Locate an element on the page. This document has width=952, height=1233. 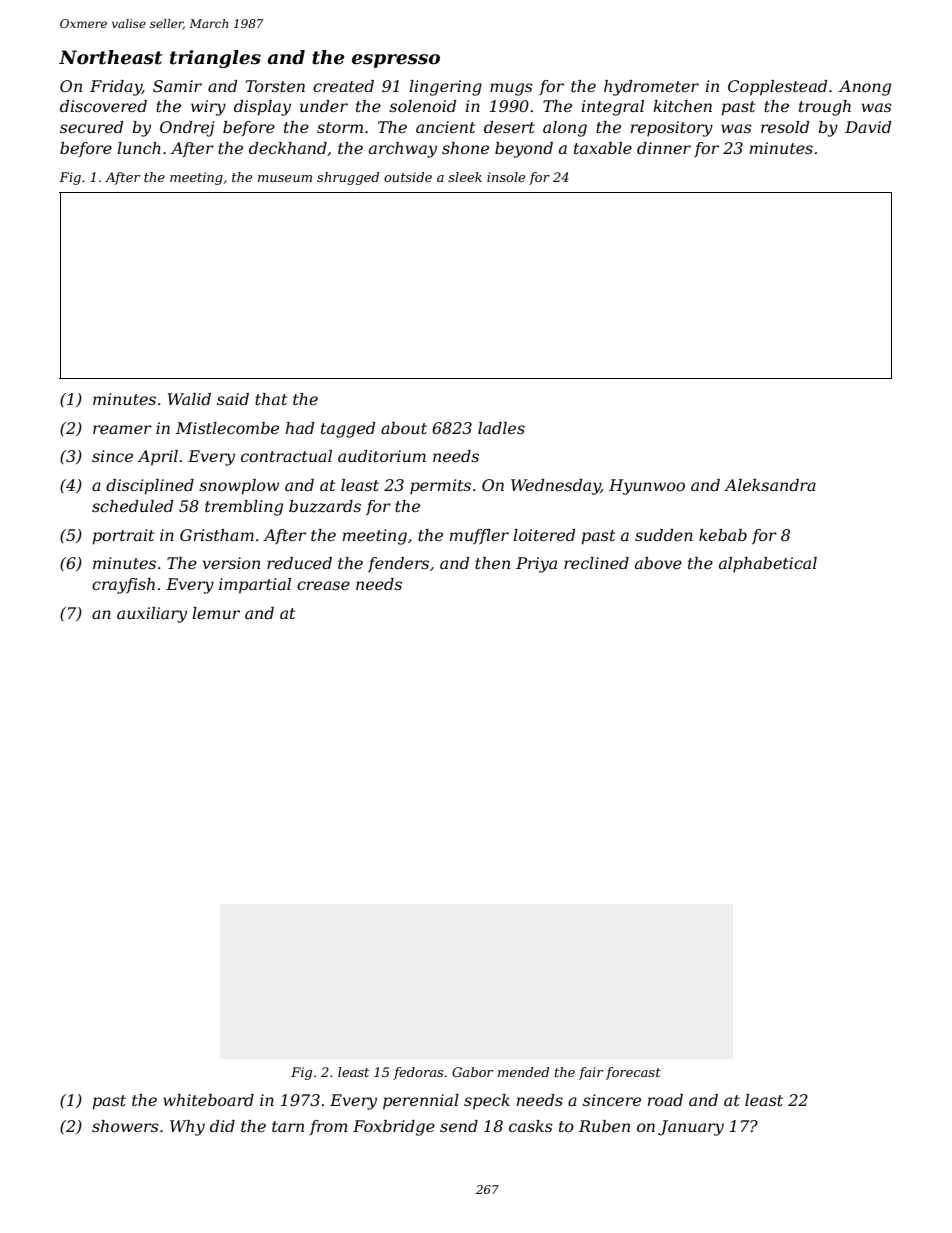
alphabetical is located at coordinates (768, 565).
